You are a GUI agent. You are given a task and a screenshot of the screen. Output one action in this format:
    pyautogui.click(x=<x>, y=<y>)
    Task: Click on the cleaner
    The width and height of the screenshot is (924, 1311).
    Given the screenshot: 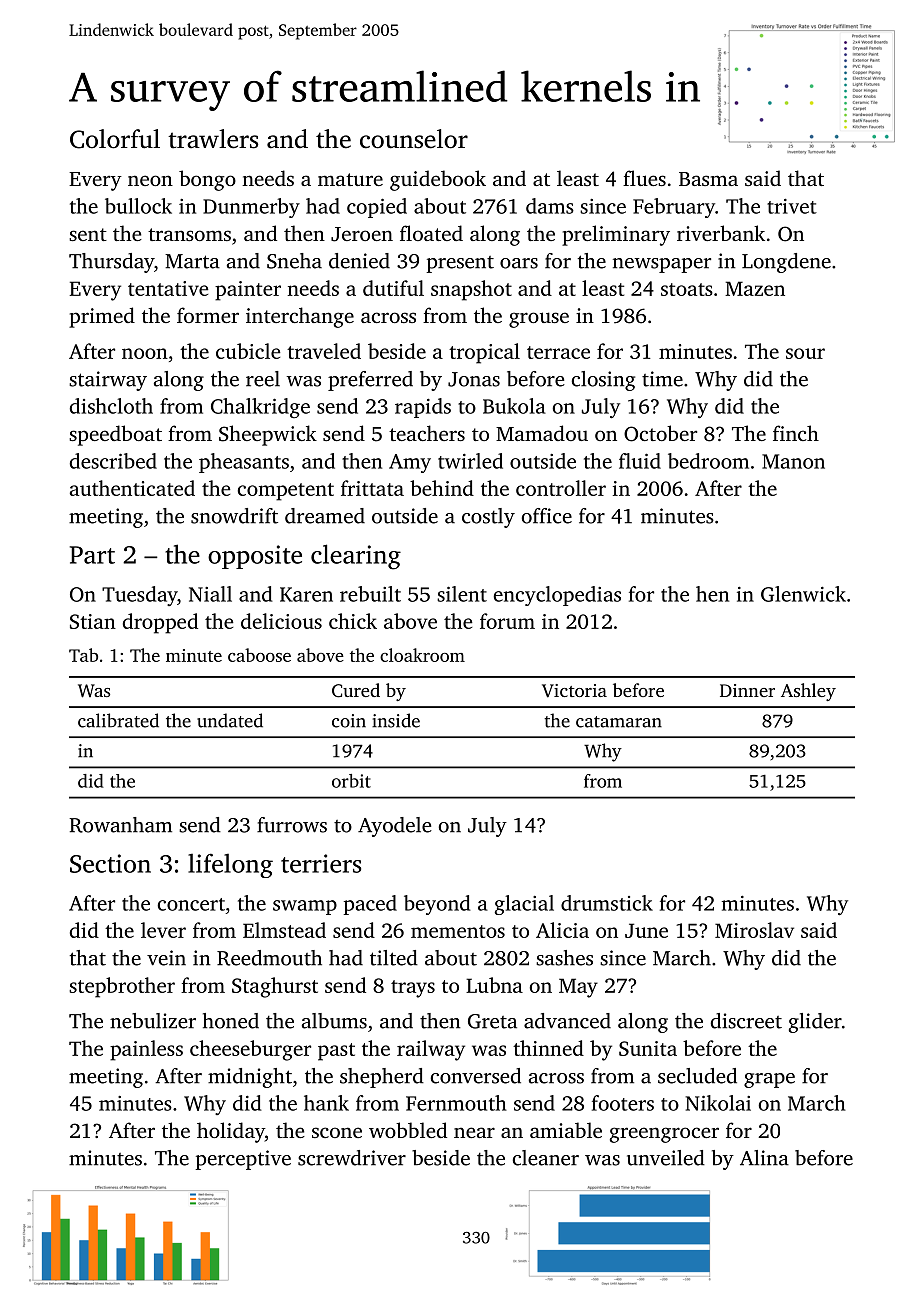 What is the action you would take?
    pyautogui.click(x=545, y=1158)
